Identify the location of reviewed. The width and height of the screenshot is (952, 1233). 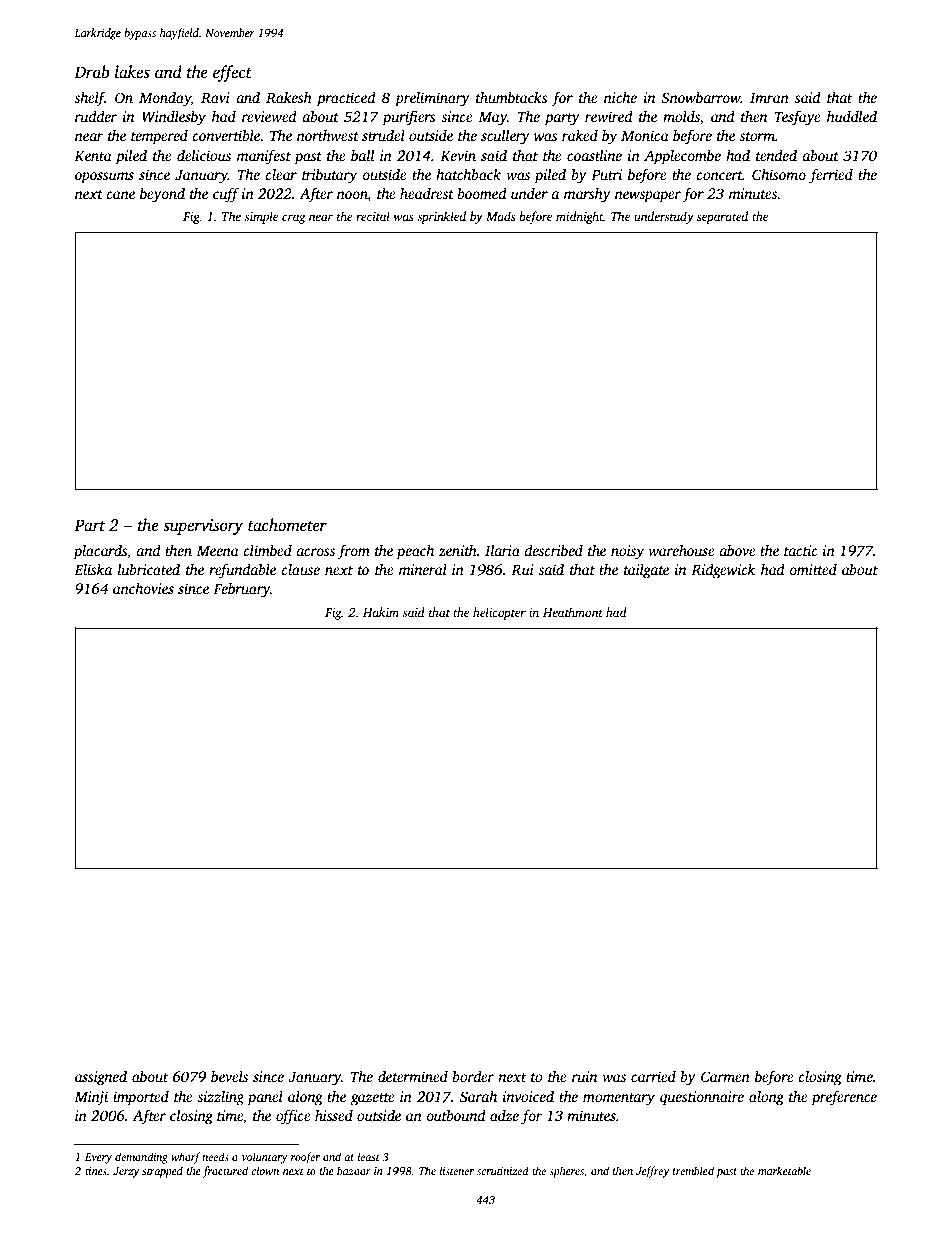
(269, 116).
